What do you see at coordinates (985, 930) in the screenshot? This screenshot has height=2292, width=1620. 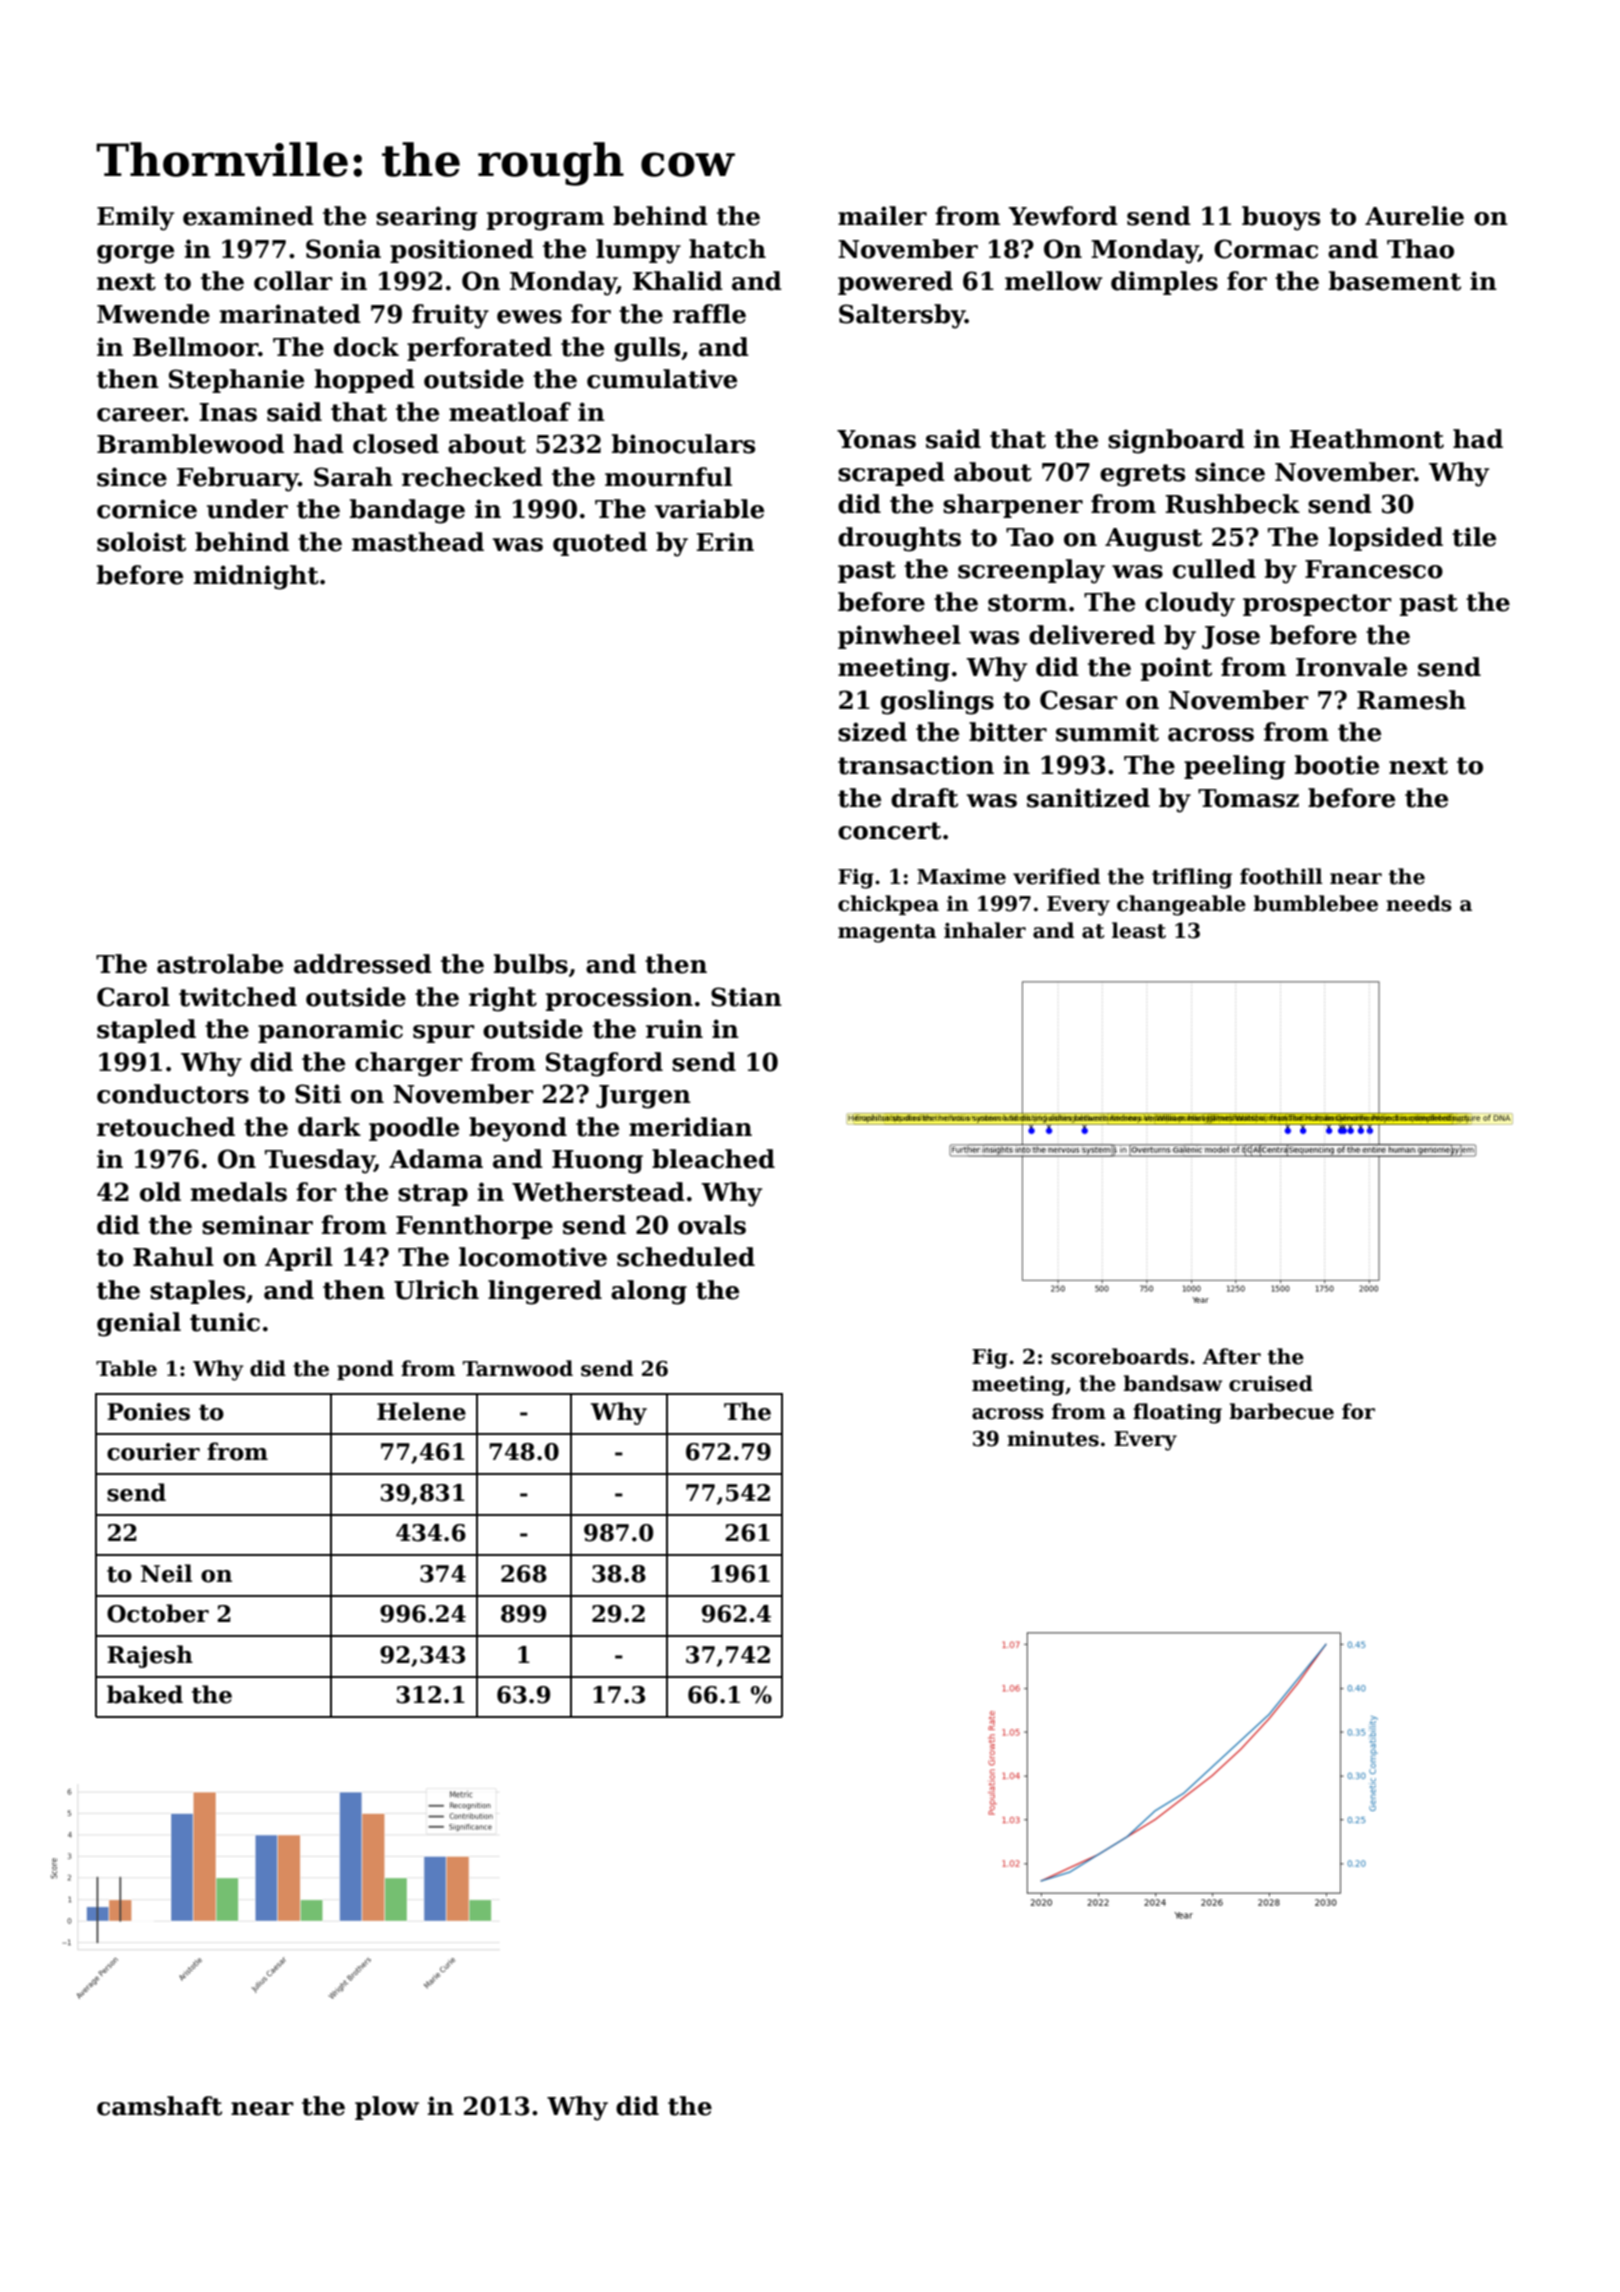 I see `inhaler` at bounding box center [985, 930].
